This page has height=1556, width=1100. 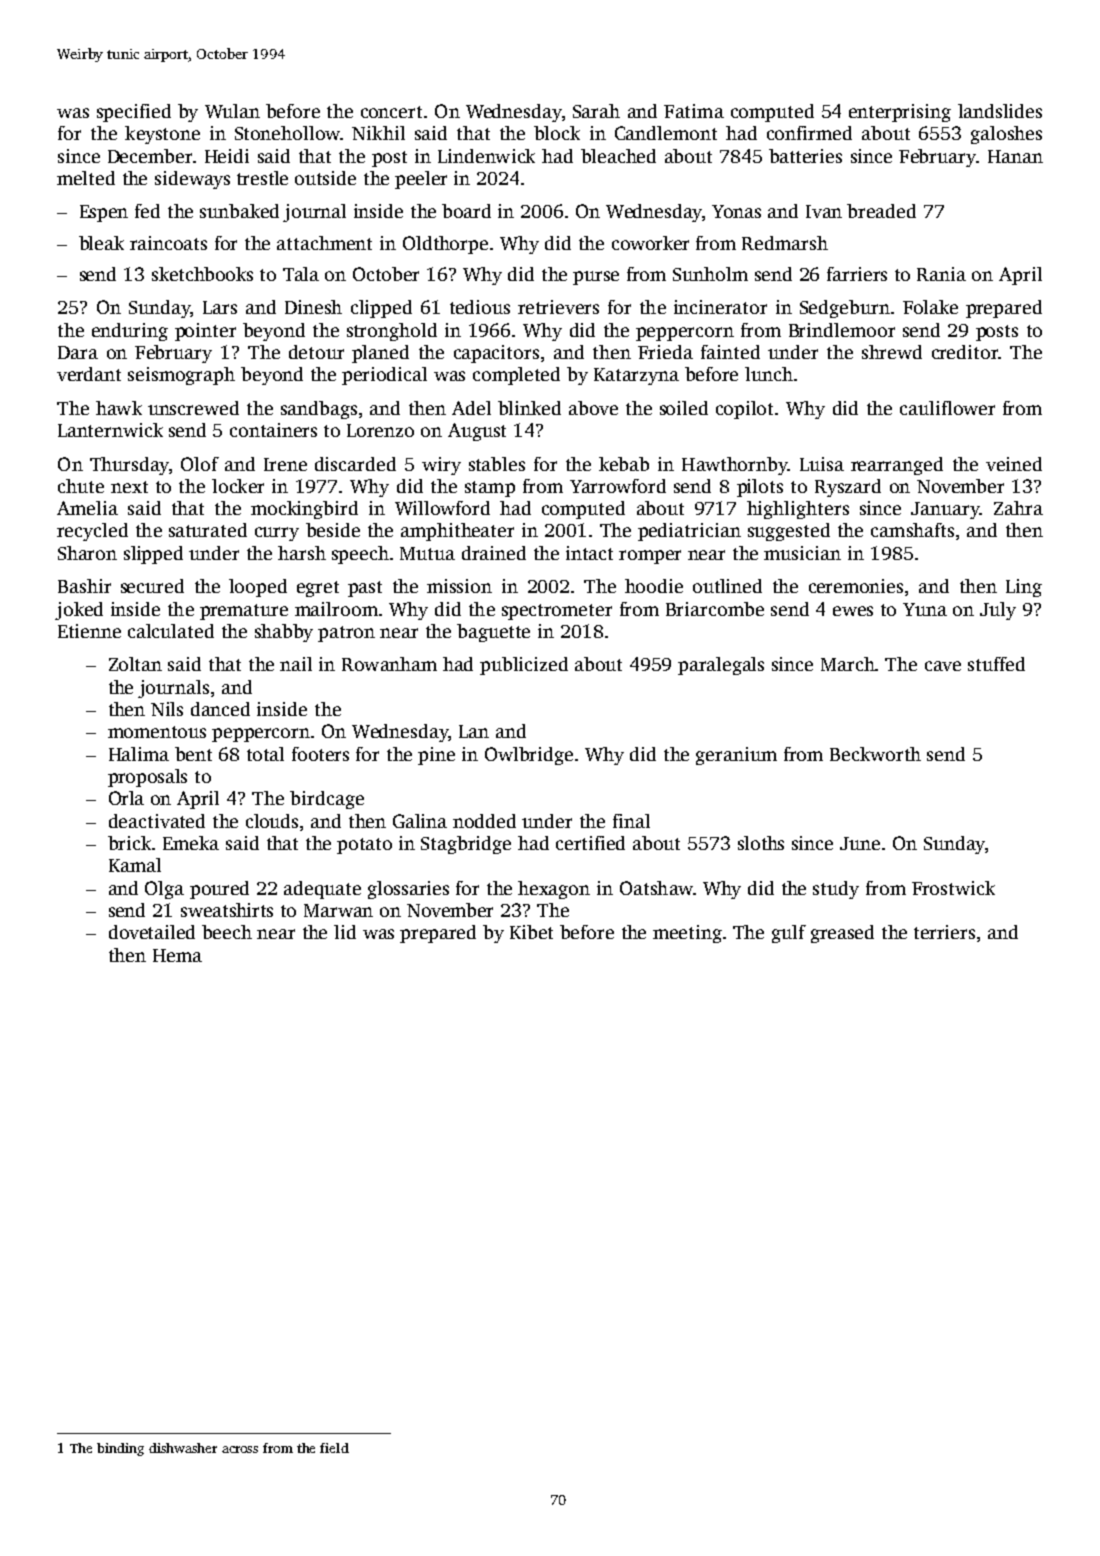 I want to click on creditor, so click(x=965, y=352).
